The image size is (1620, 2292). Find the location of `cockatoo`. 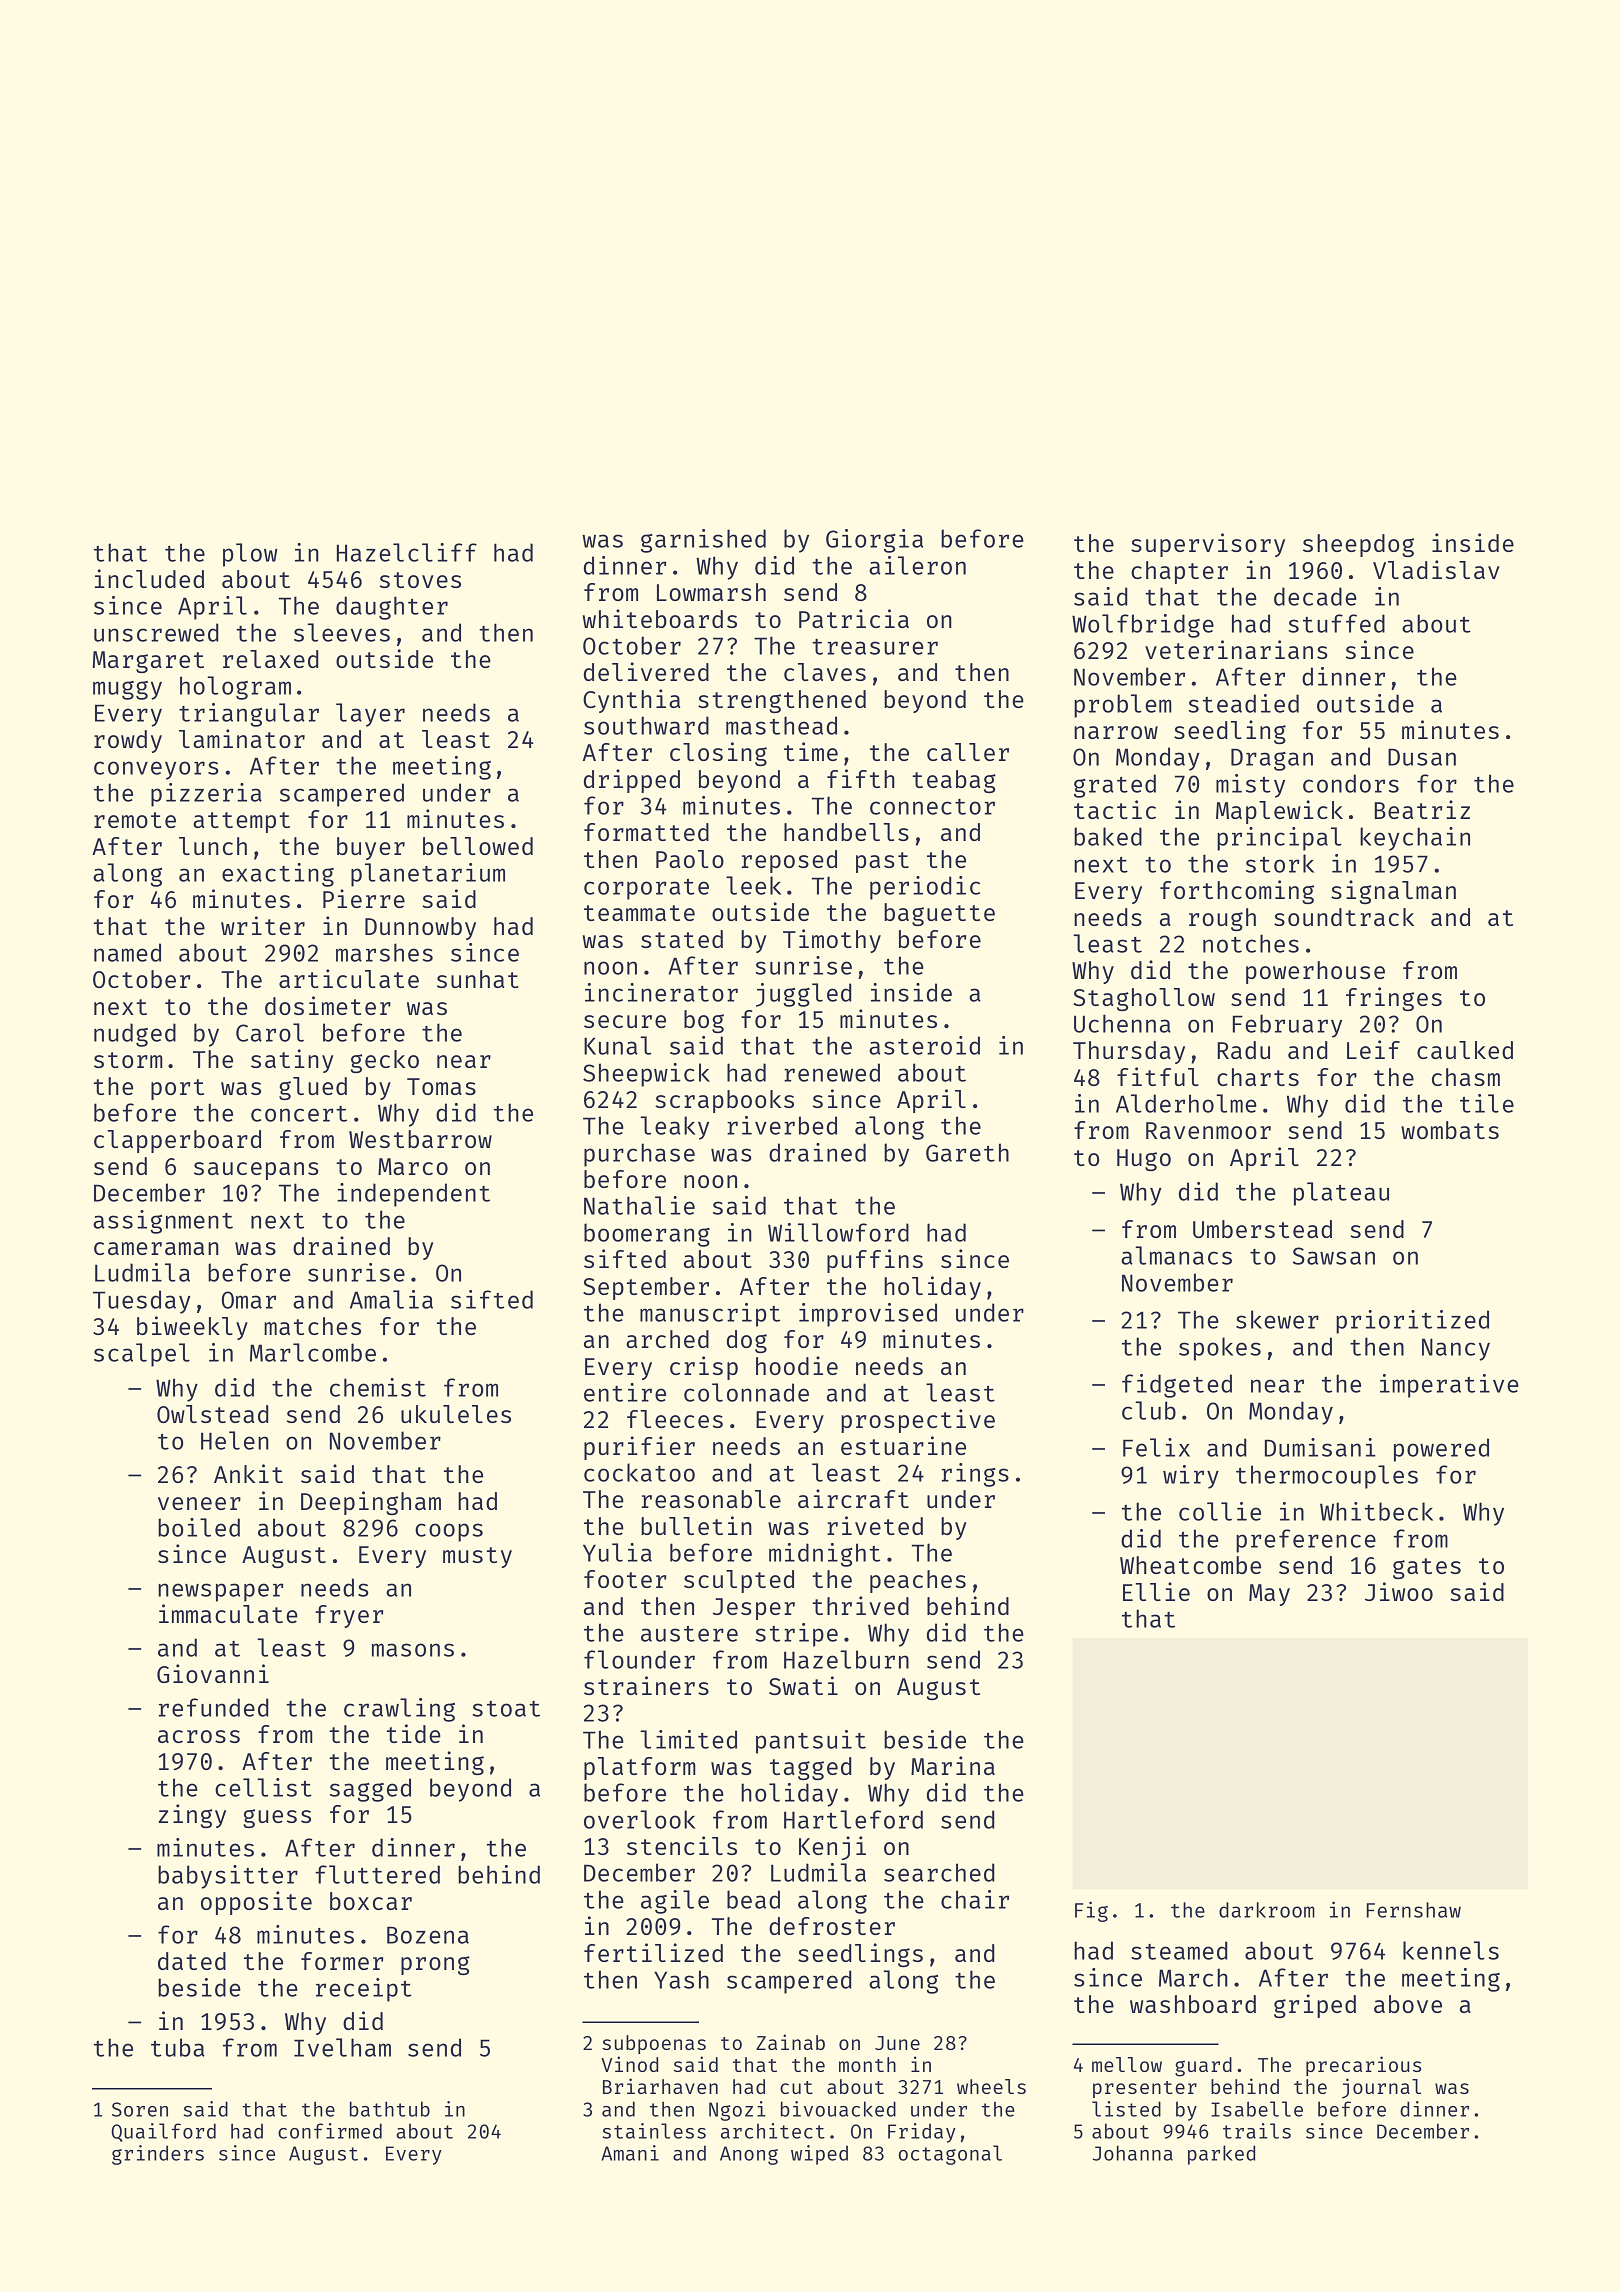

cockatoo is located at coordinates (639, 1472).
